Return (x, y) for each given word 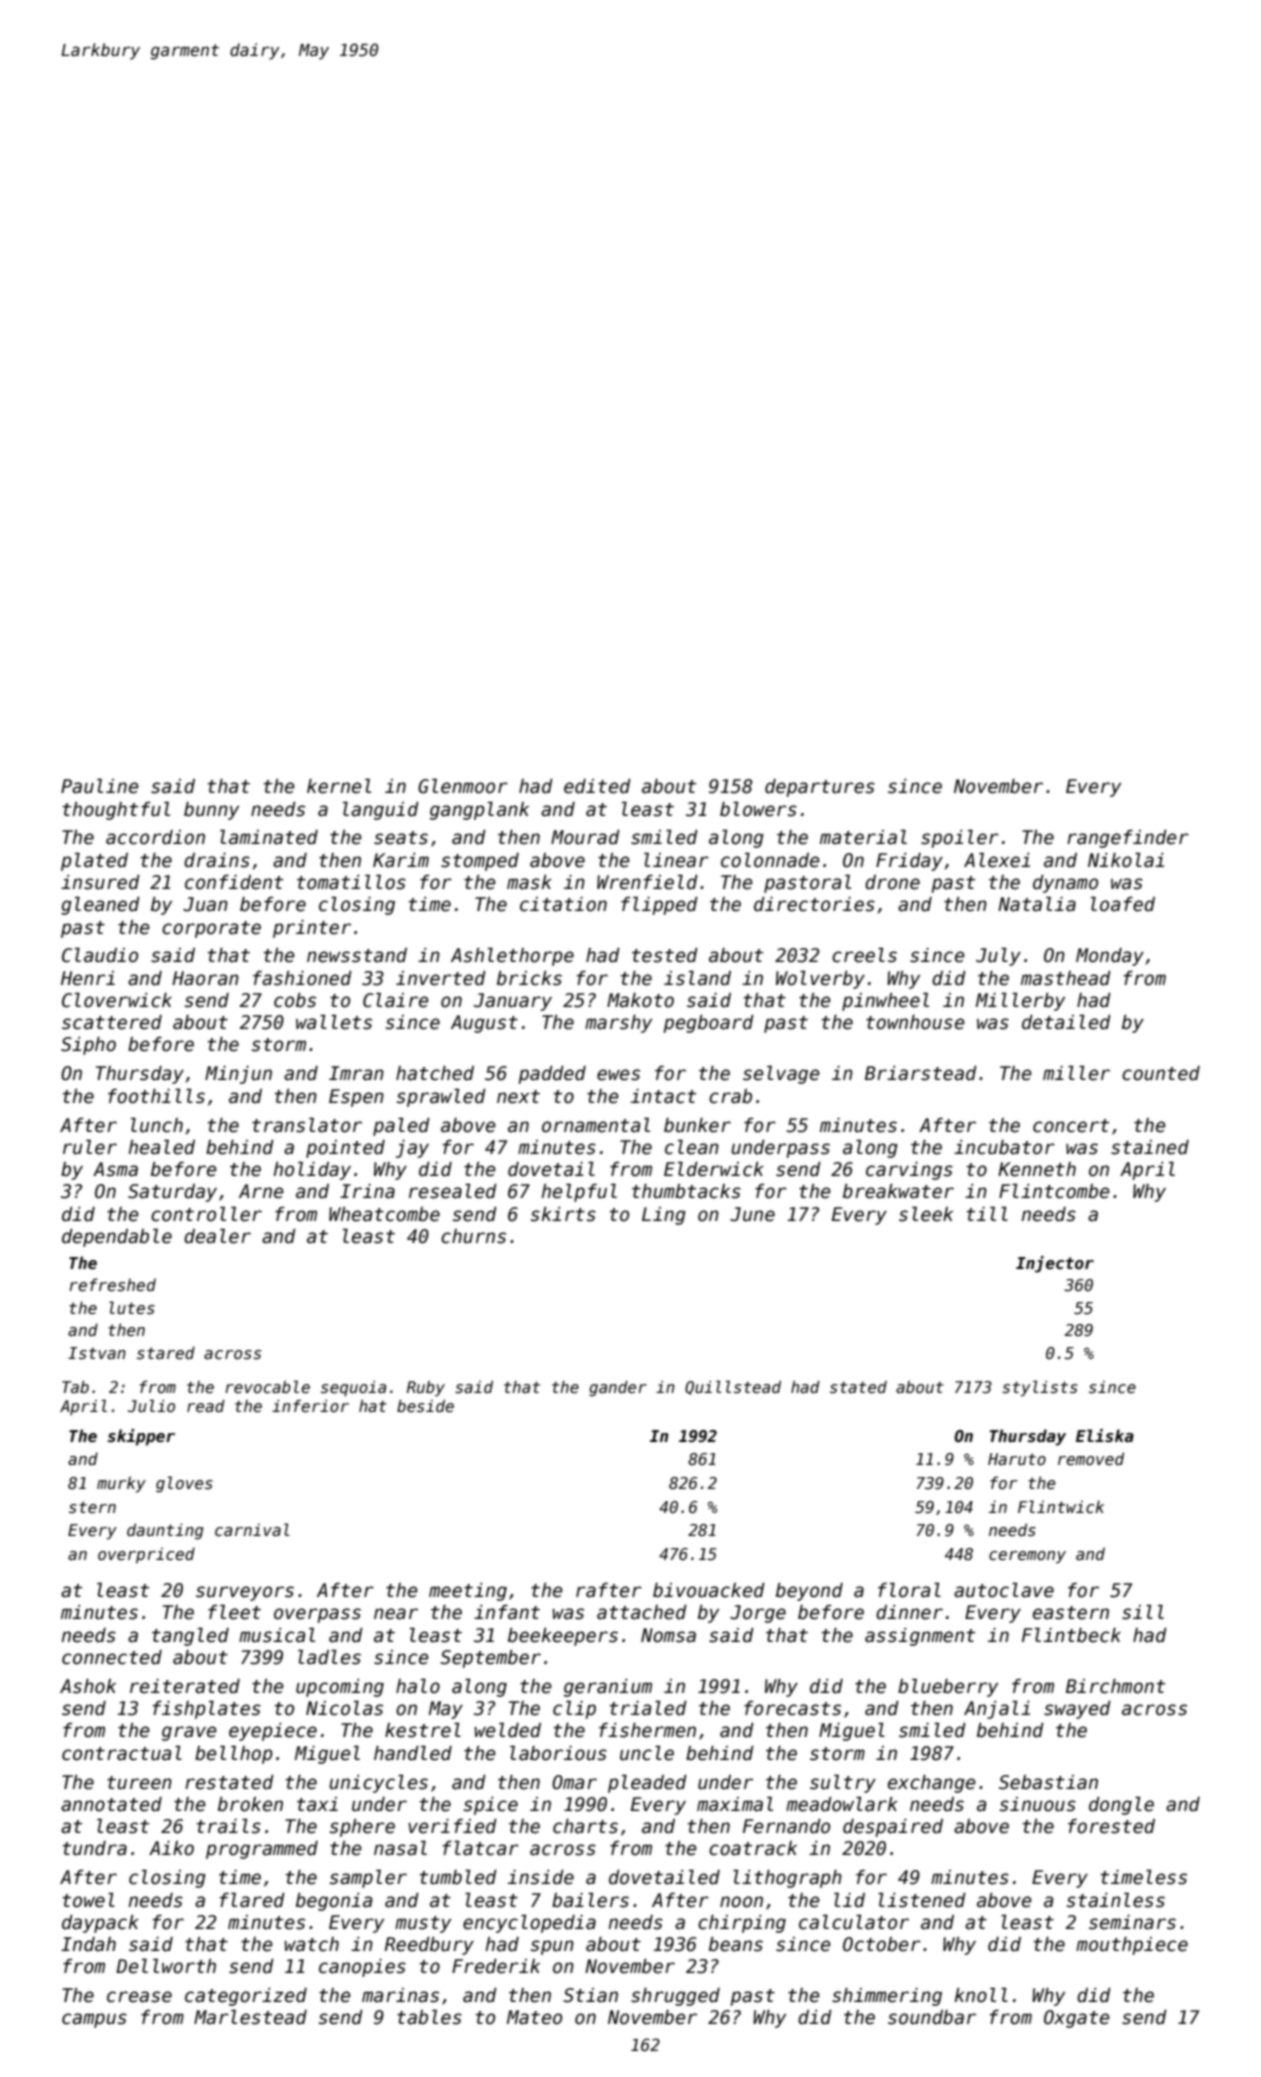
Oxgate (1077, 2019)
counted (1161, 1073)
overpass (317, 1615)
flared (252, 1900)
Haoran (205, 978)
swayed (1077, 1710)
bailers (590, 1900)
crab (730, 1096)
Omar (574, 1782)
